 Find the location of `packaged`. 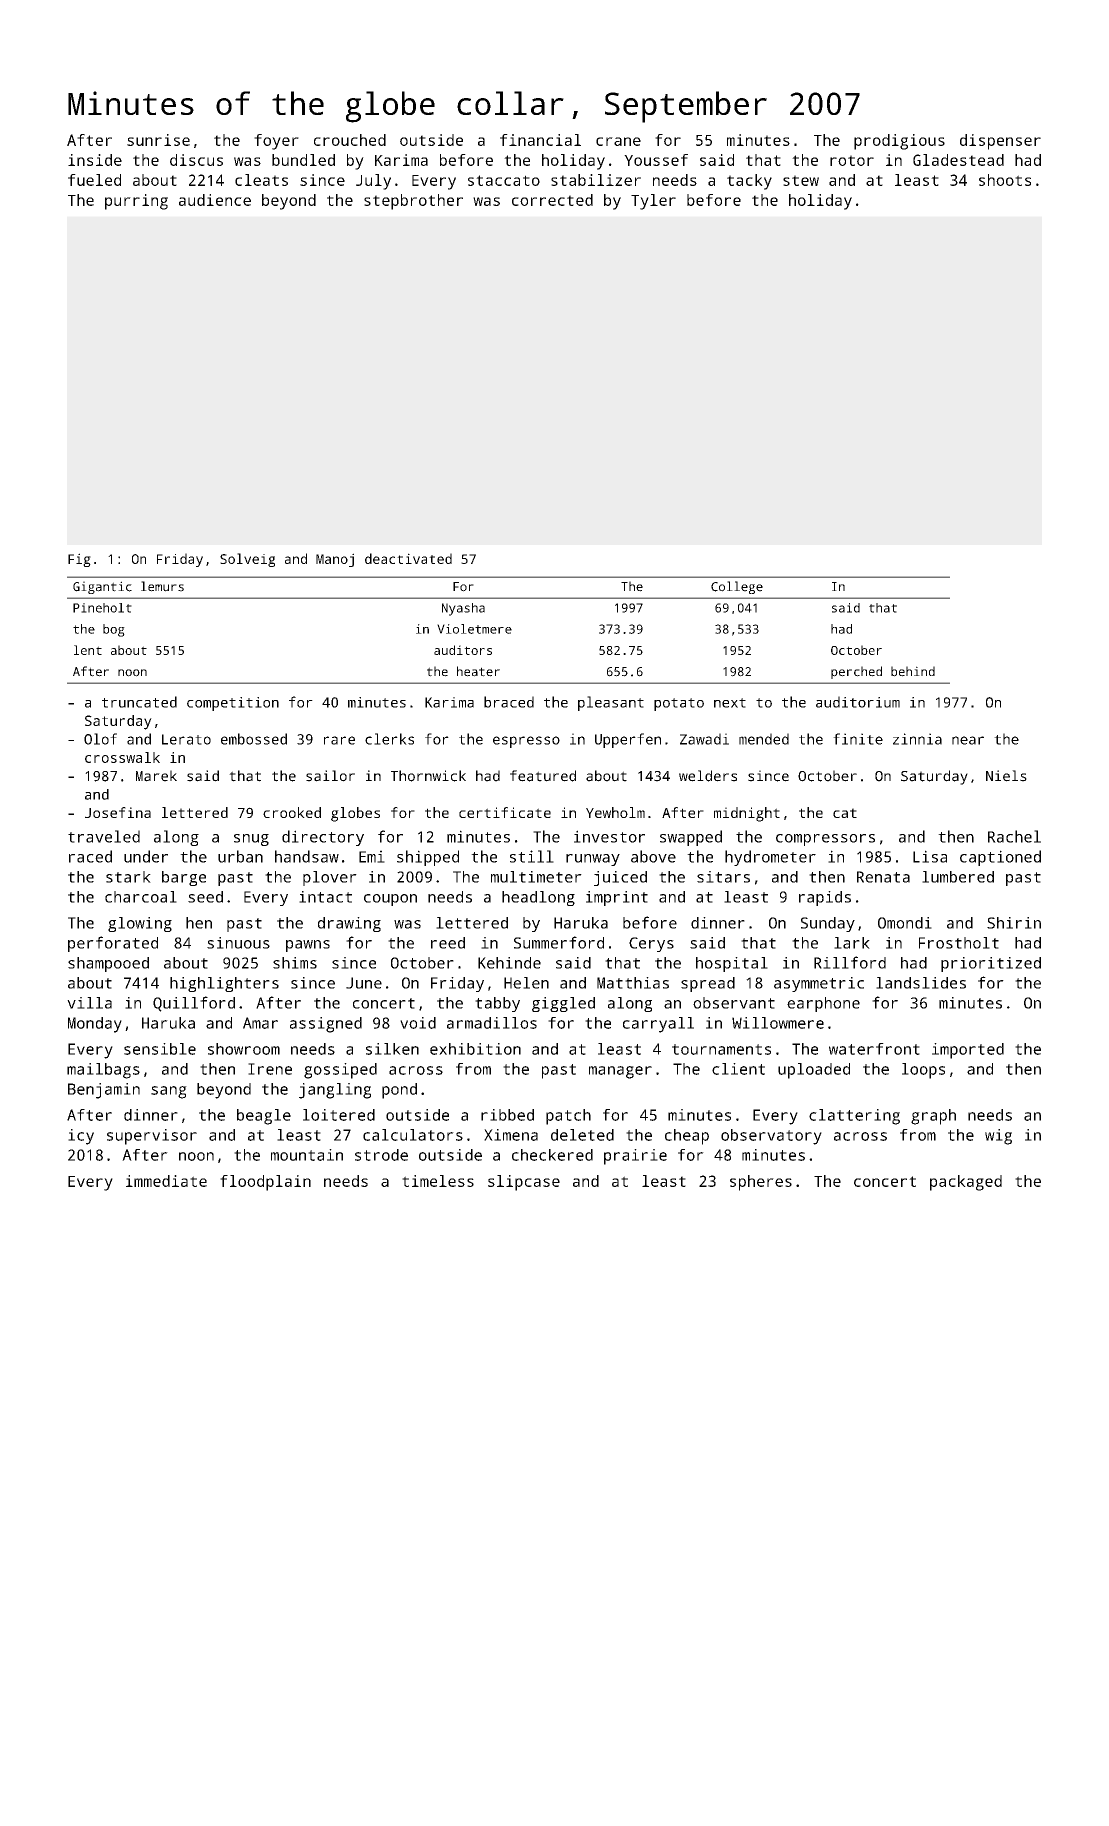

packaged is located at coordinates (966, 1183).
